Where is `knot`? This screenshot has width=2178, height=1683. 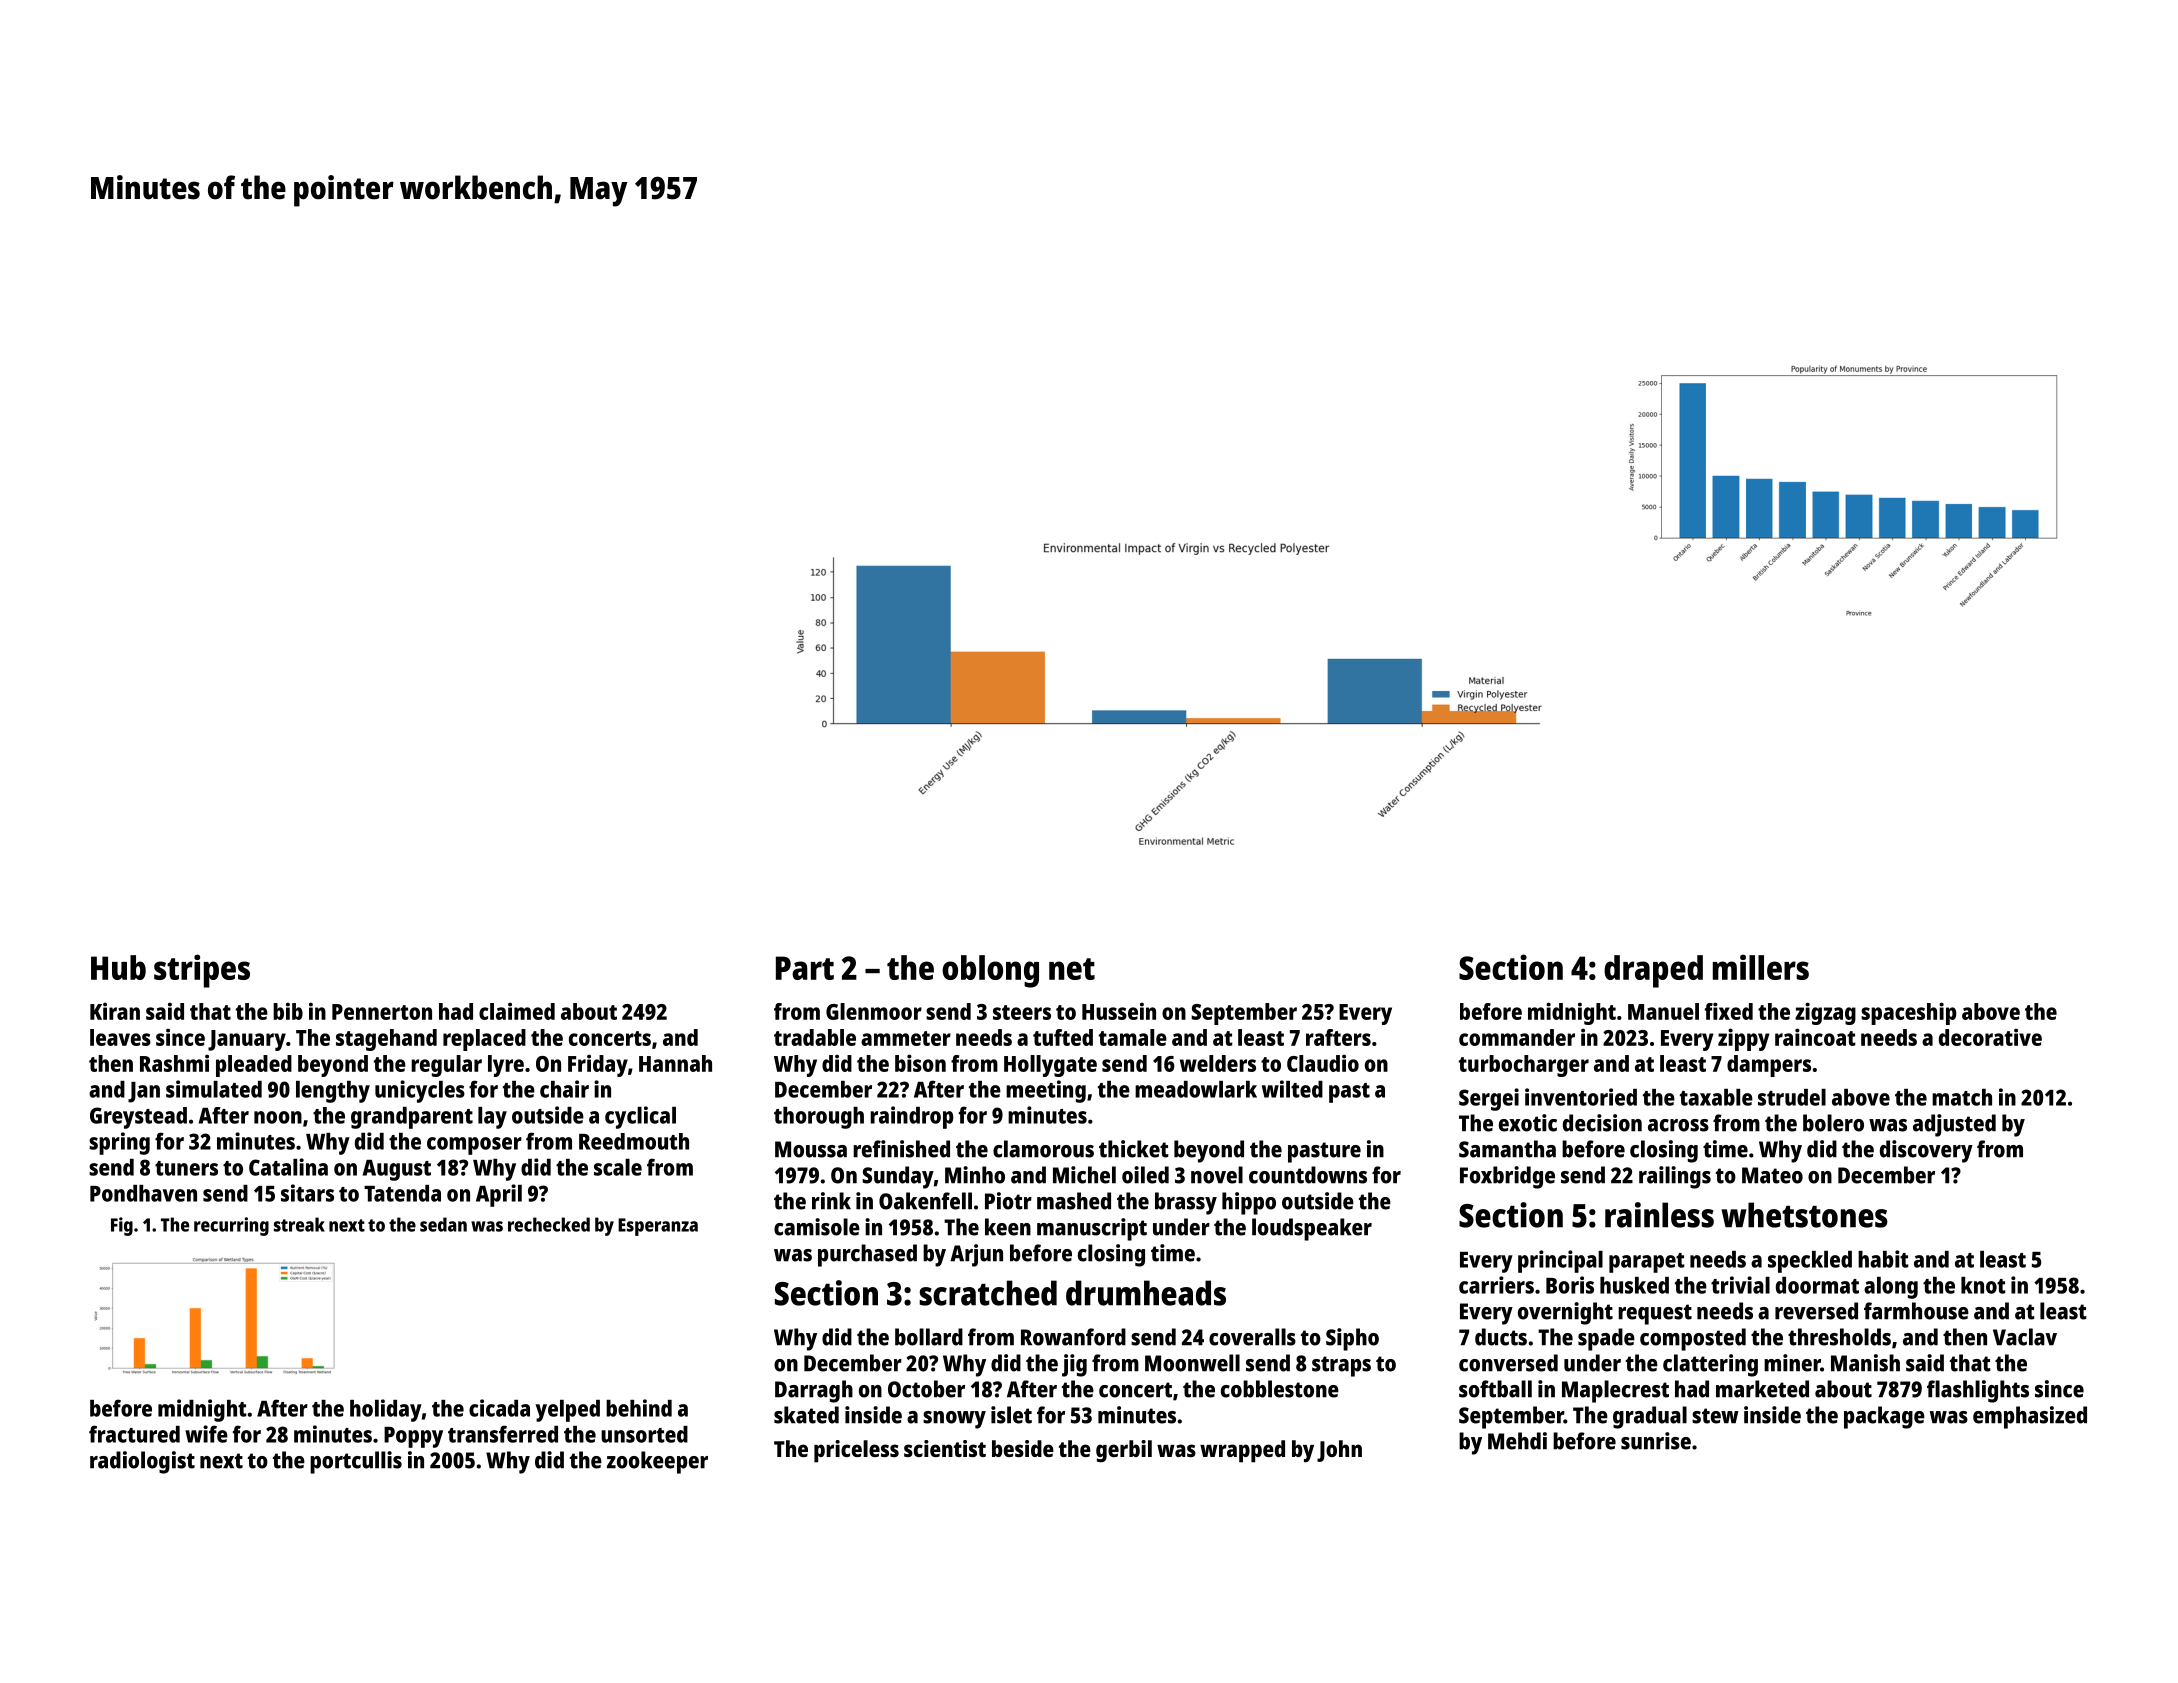
knot is located at coordinates (1983, 1285).
